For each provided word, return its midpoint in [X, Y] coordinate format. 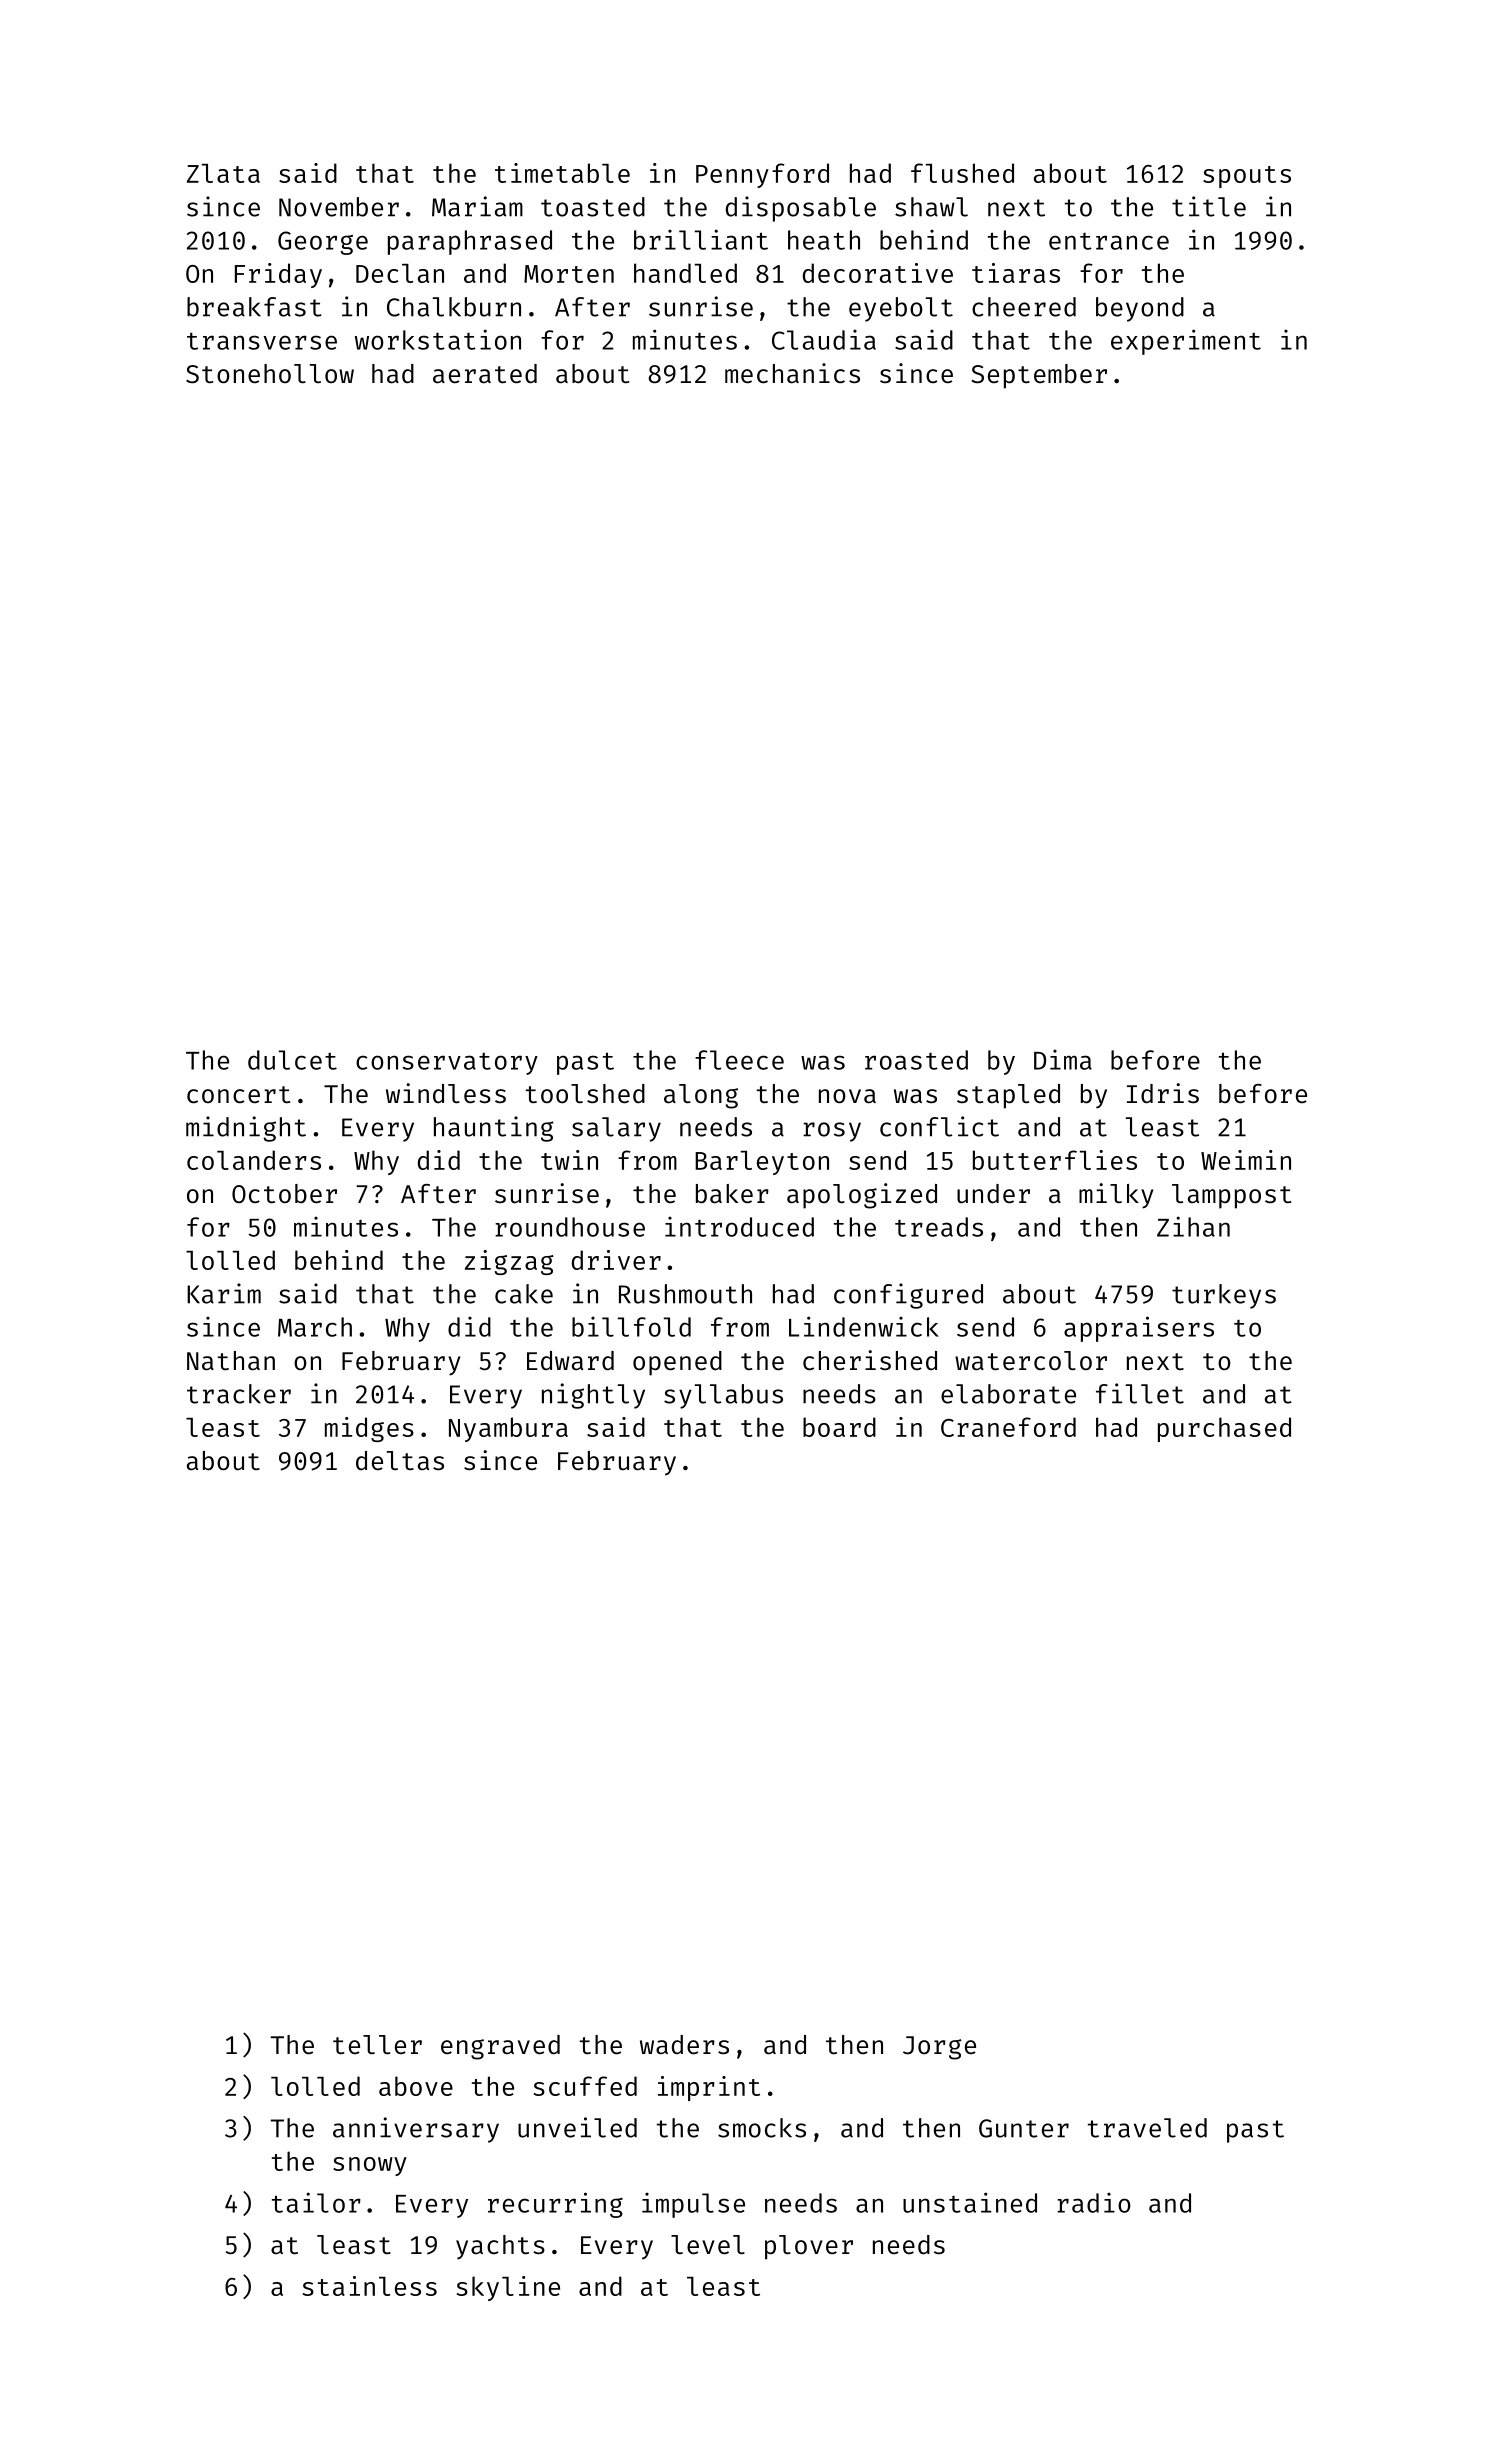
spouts [1247, 177]
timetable [562, 173]
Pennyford [762, 175]
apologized [862, 1196]
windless [446, 1093]
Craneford [1008, 1427]
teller [377, 2045]
